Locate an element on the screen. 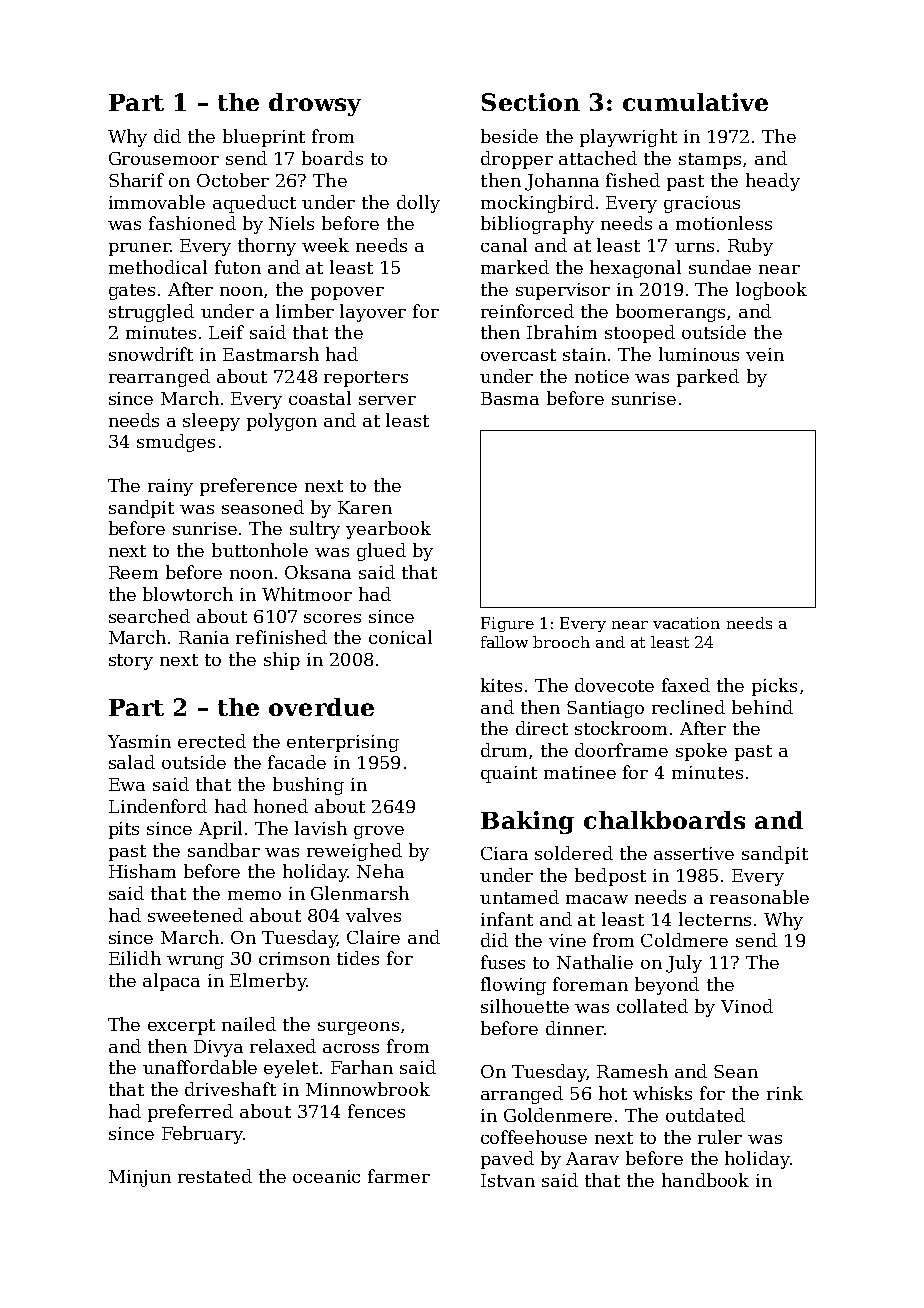  restated is located at coordinates (215, 1176).
